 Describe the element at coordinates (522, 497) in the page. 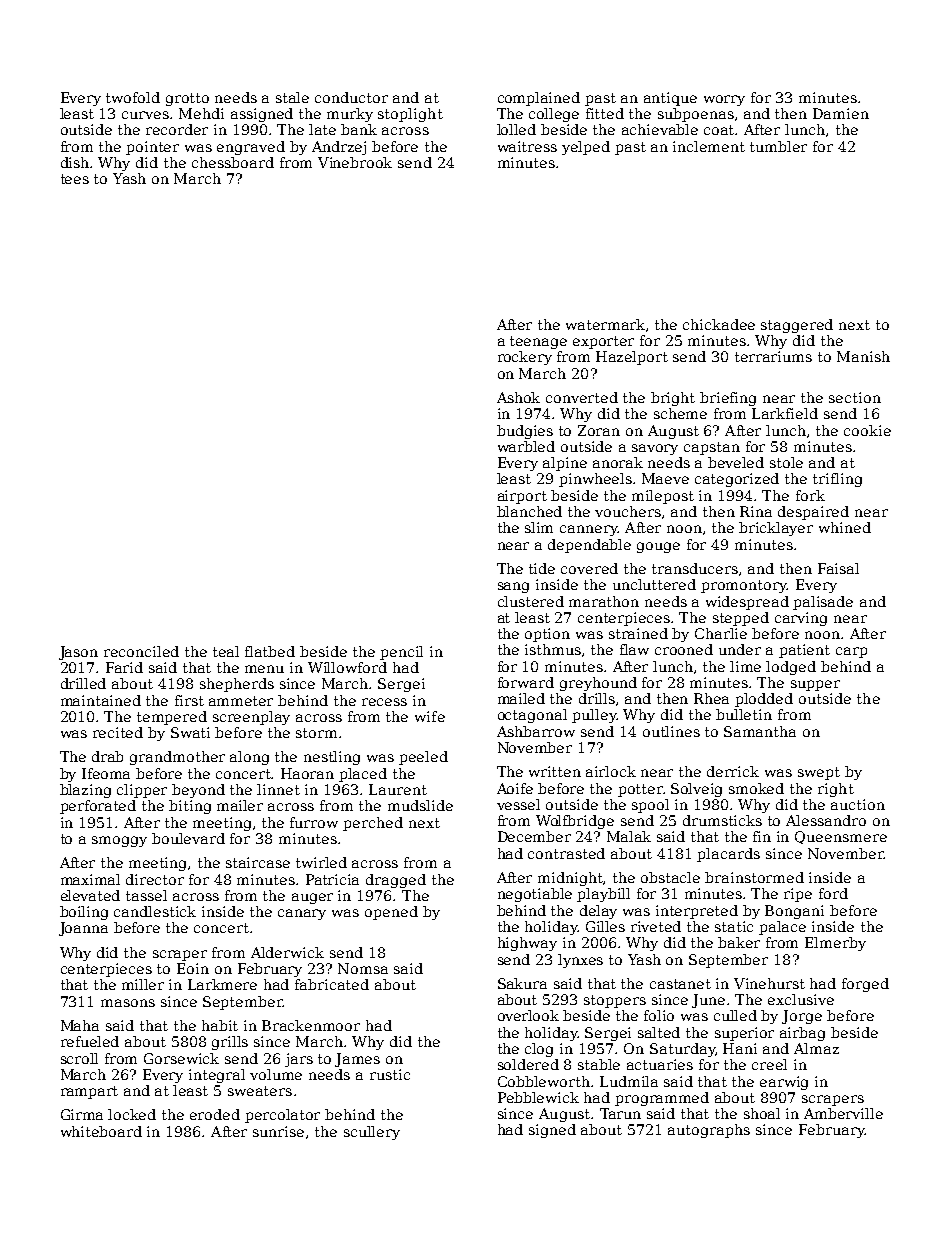

I see `airport` at that location.
